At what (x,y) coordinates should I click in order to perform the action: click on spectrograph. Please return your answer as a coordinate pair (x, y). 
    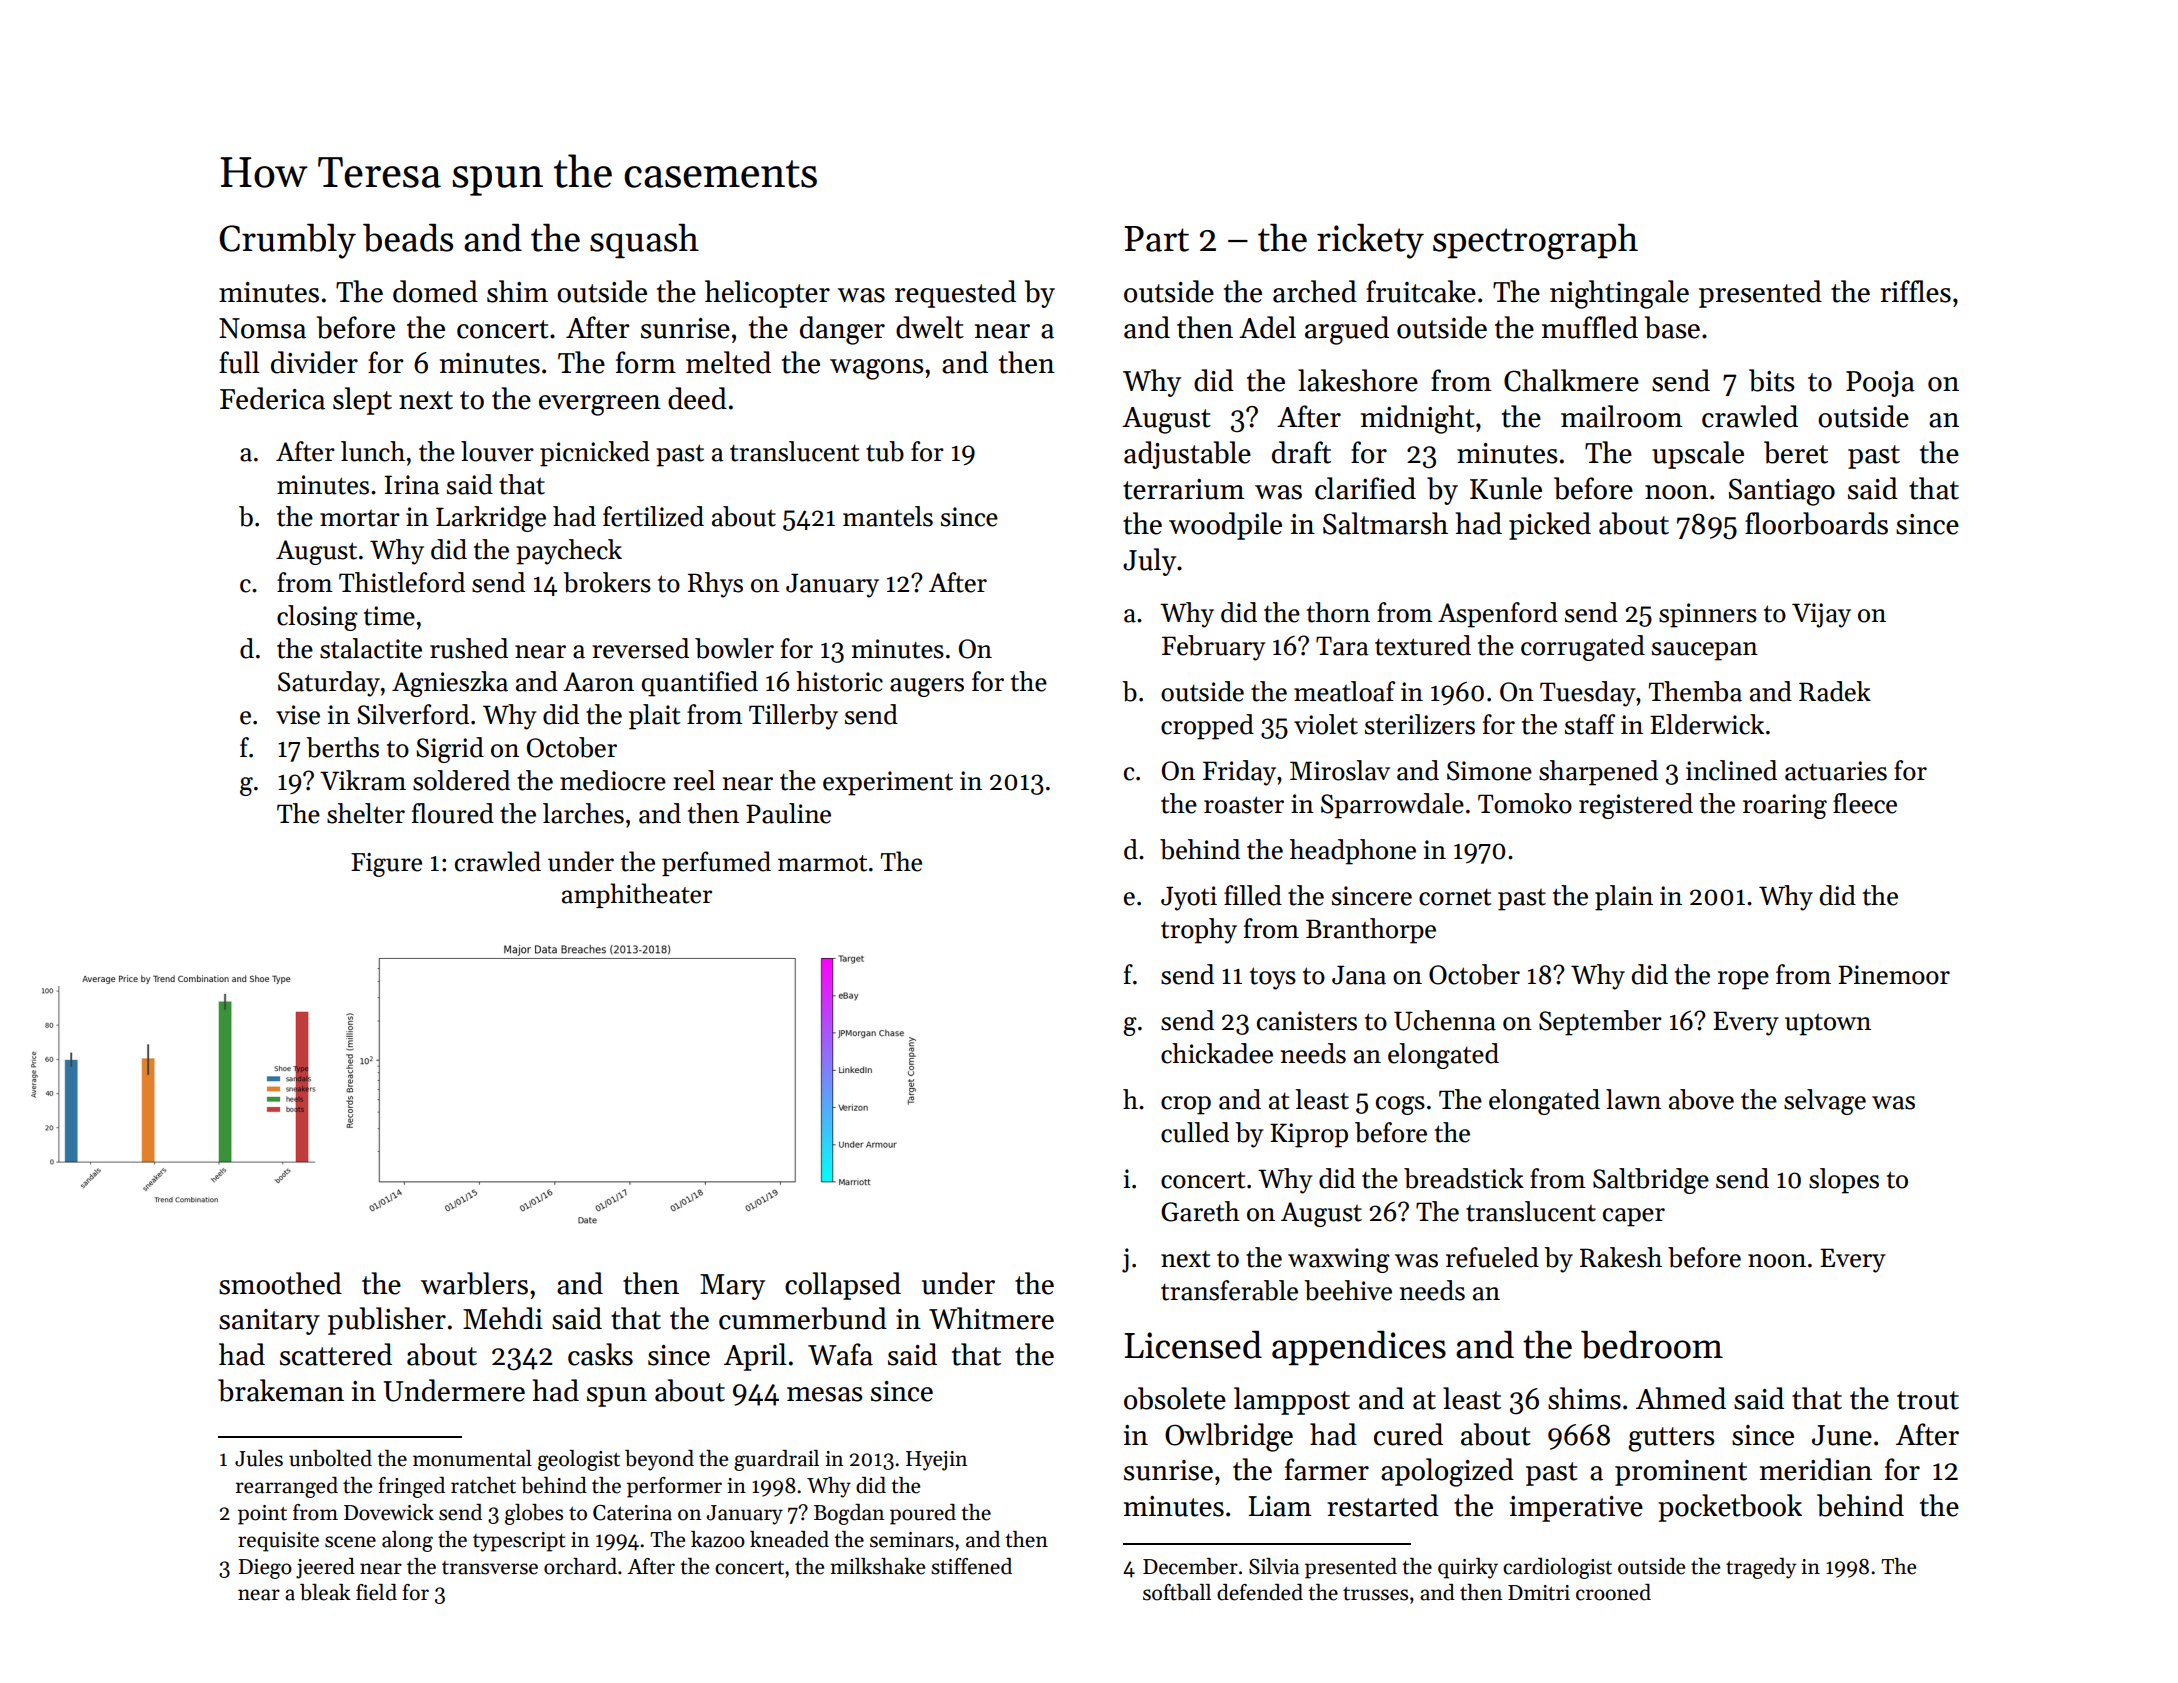
    Looking at the image, I should click on (1535, 242).
